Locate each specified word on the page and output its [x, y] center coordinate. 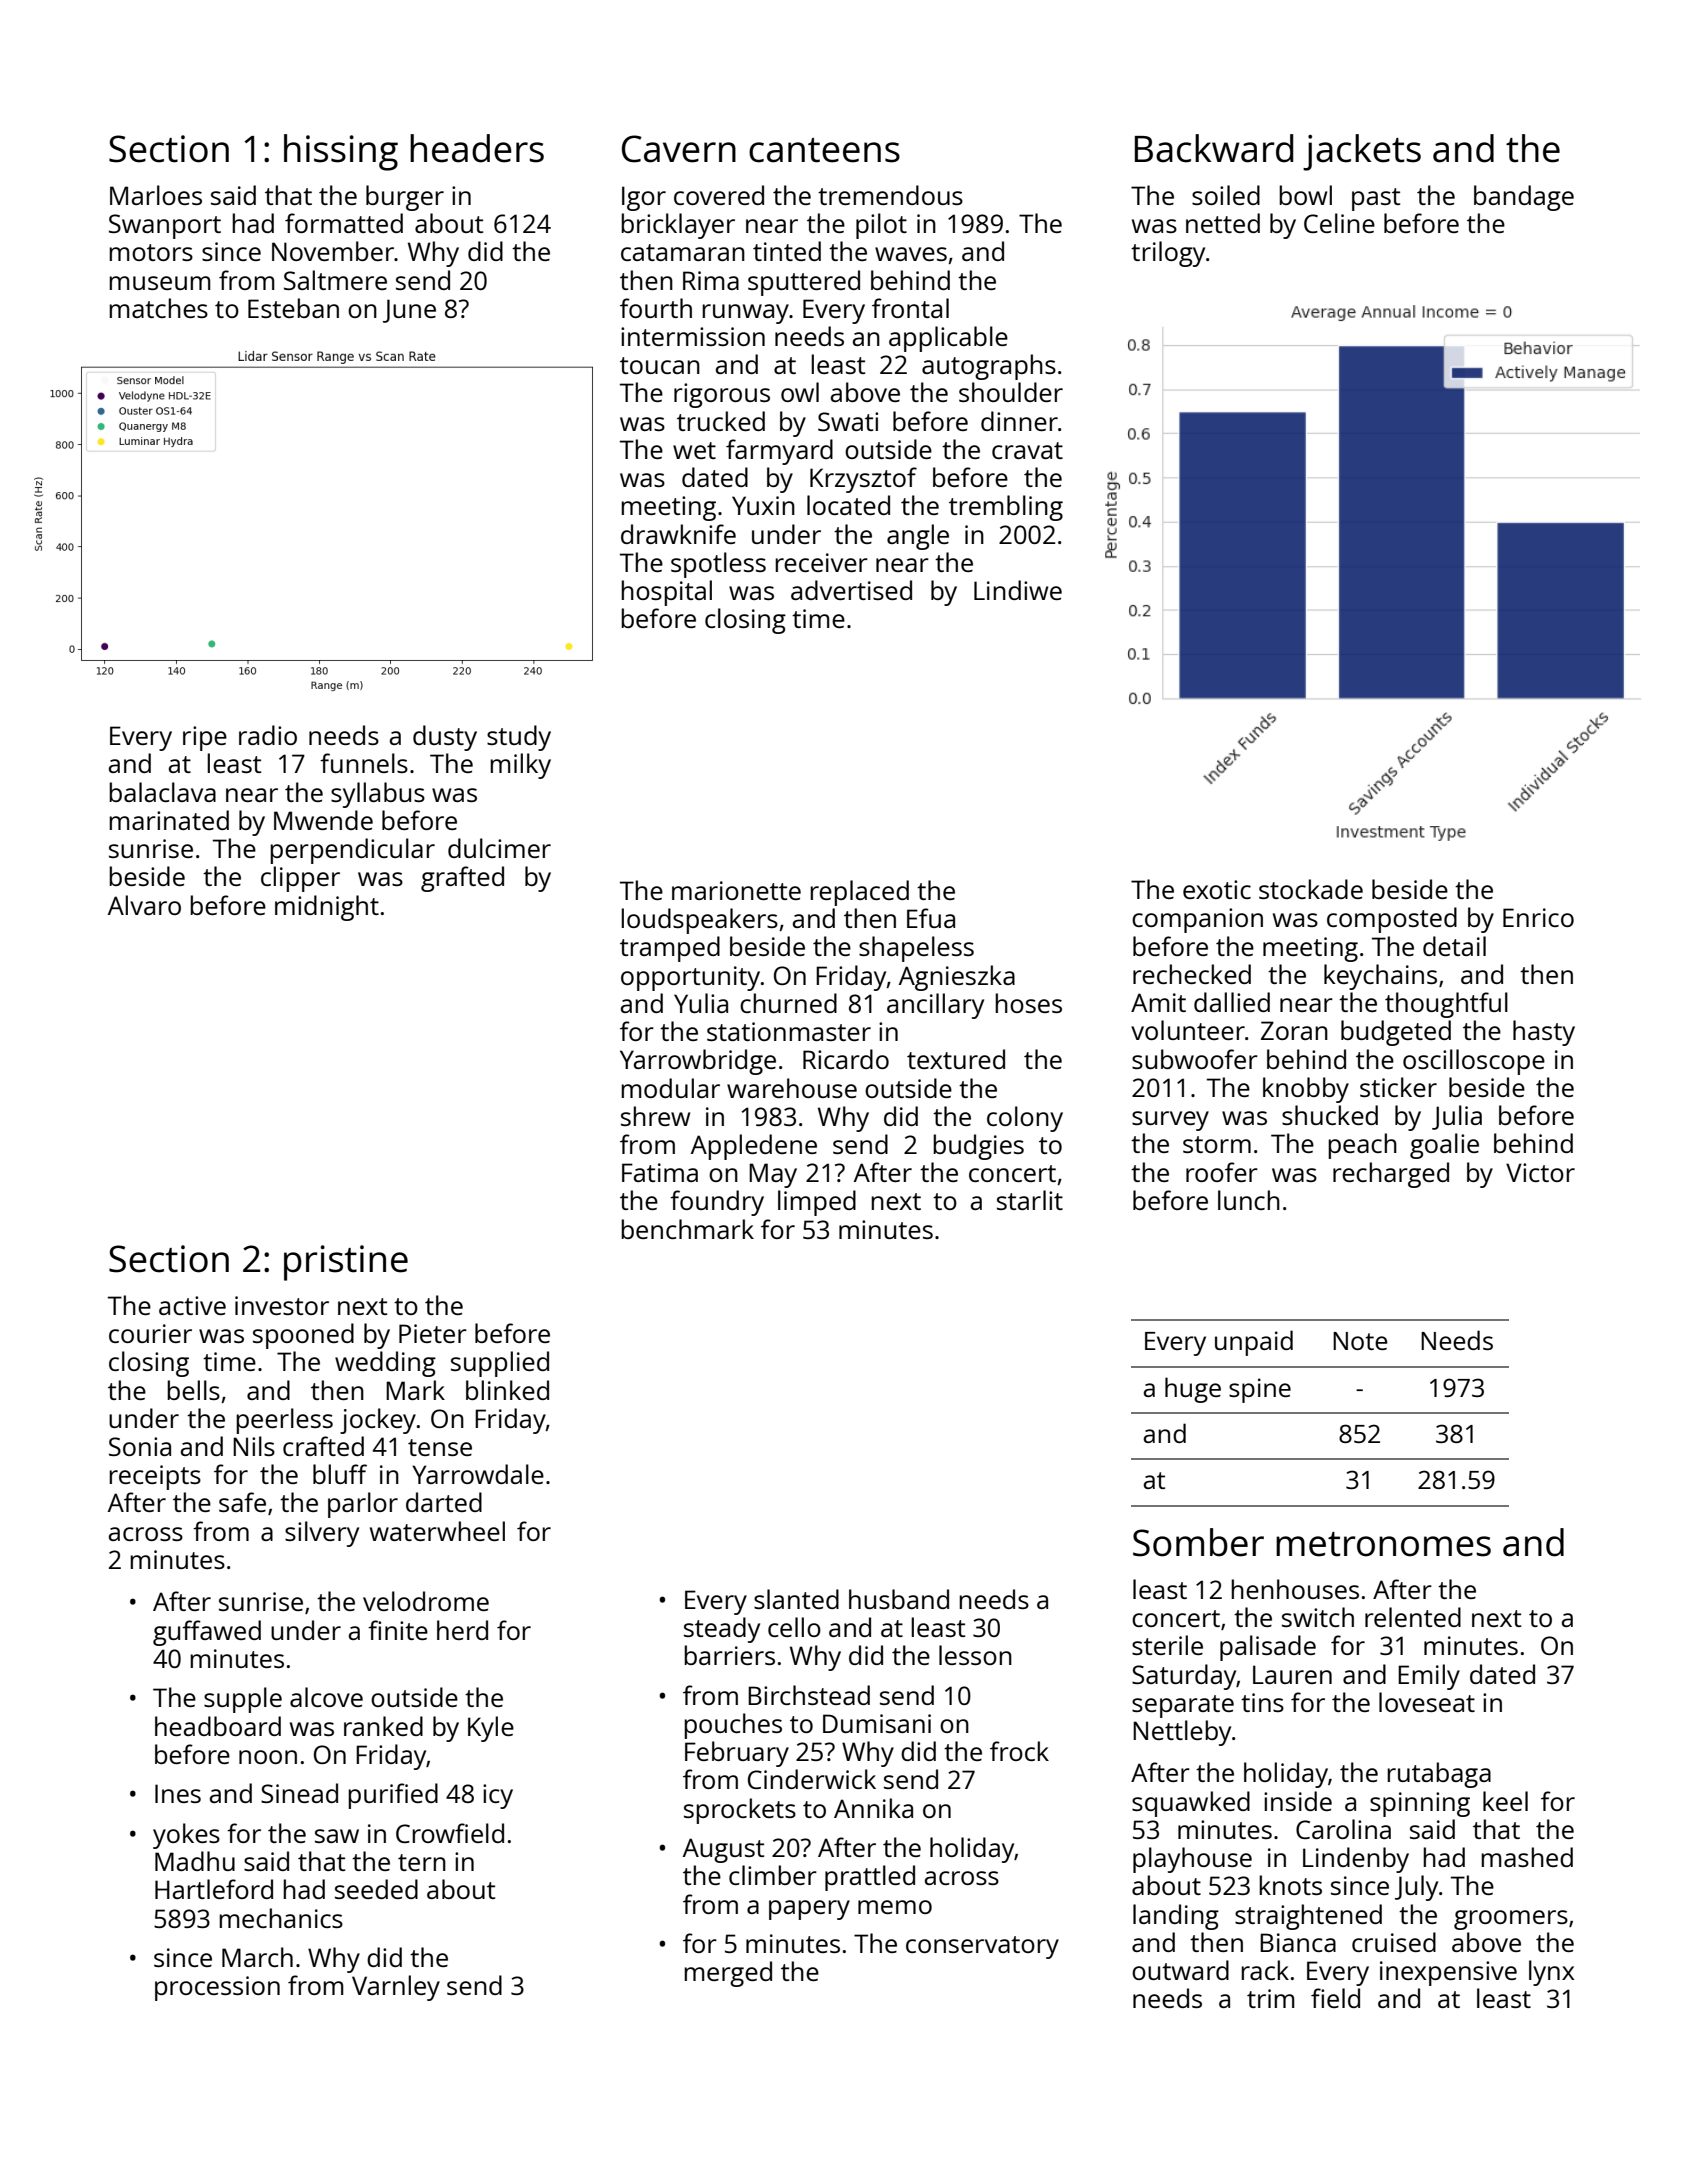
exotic [1217, 889]
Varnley [396, 1988]
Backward [1214, 148]
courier [150, 1333]
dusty [445, 738]
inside [1298, 1801]
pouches [733, 1726]
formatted [344, 223]
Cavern [679, 149]
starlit [1030, 1200]
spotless [718, 565]
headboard [218, 1726]
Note [1360, 1341]
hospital [666, 593]
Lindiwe [1018, 590]
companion [1197, 920]
